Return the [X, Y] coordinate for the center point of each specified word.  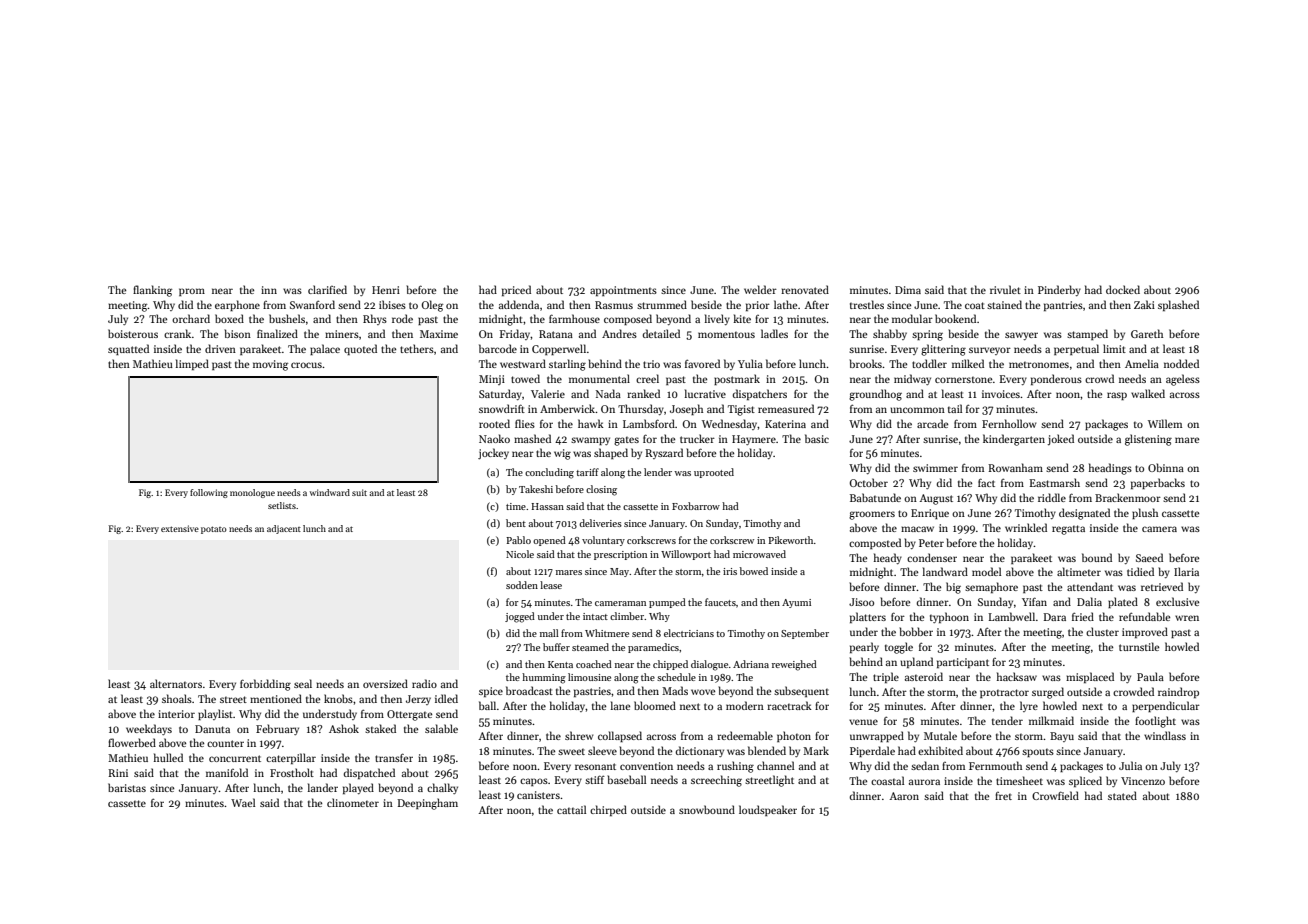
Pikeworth [791, 540]
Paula [1150, 676]
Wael [243, 802]
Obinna [1166, 467]
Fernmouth [995, 765]
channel [775, 765]
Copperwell [559, 349]
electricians [689, 633]
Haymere [754, 440]
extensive [180, 528]
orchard [191, 318]
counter [225, 743]
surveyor [990, 351]
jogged [520, 617]
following [209, 493]
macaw [917, 529]
